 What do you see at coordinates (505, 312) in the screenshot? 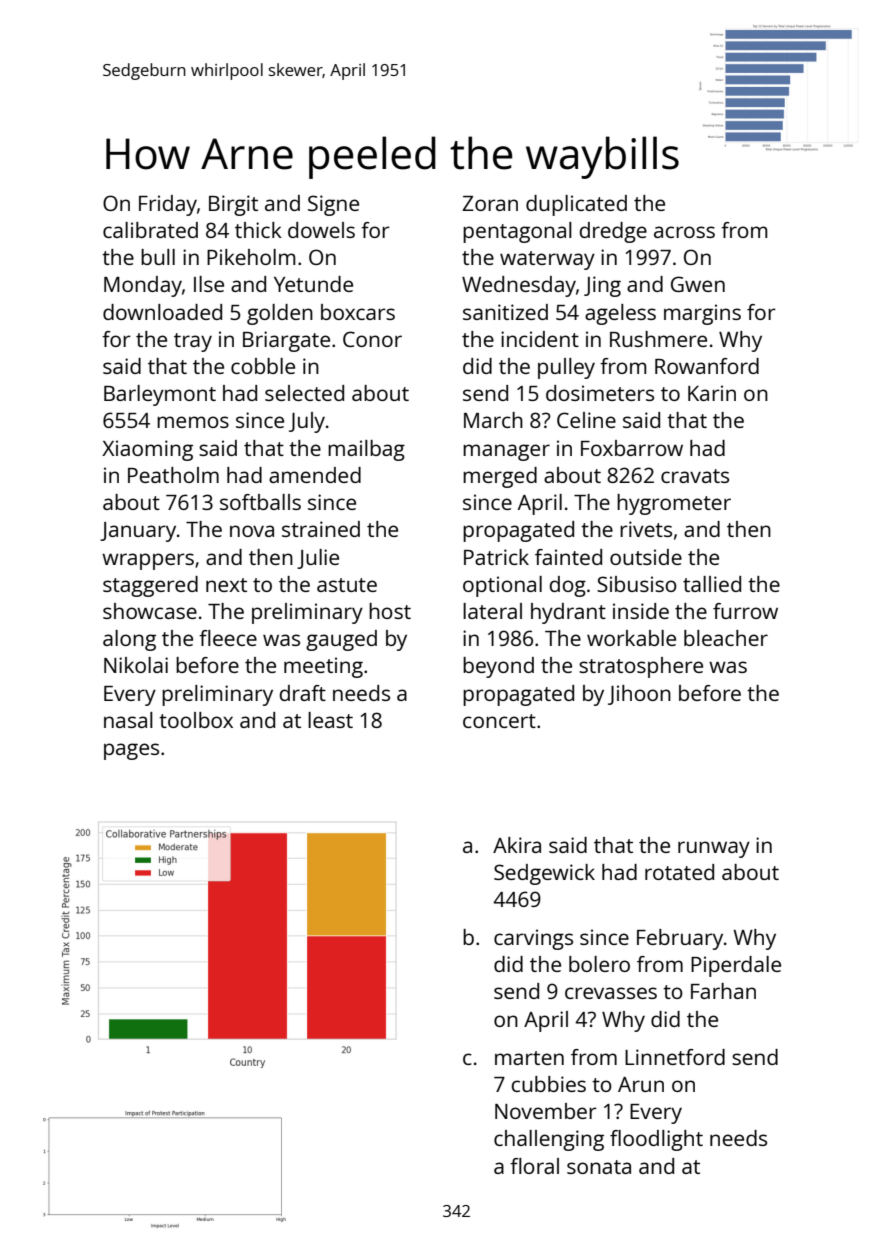
I see `sanitized` at bounding box center [505, 312].
